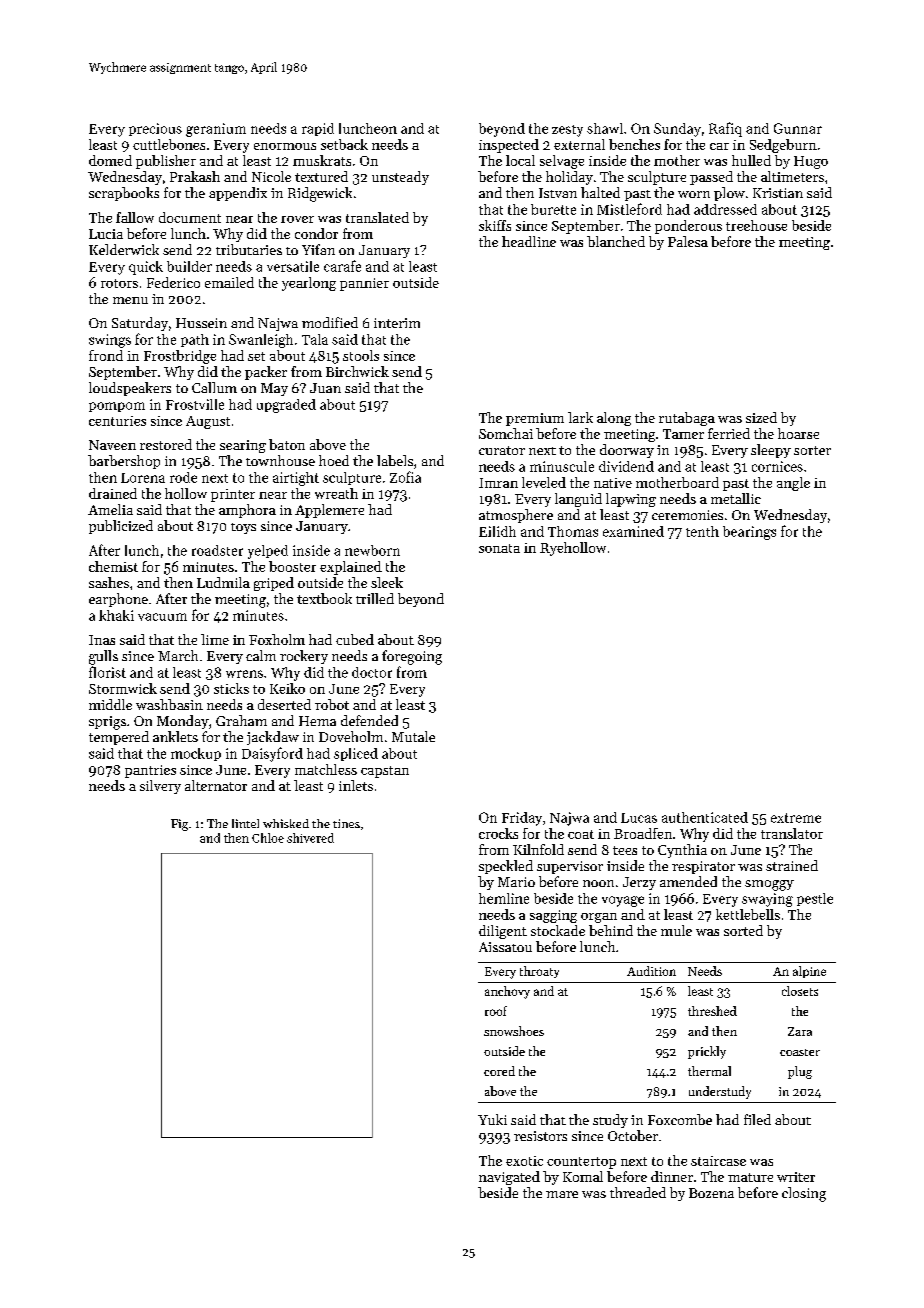 This screenshot has height=1308, width=924. Describe the element at coordinates (800, 991) in the screenshot. I see `closets` at that location.
